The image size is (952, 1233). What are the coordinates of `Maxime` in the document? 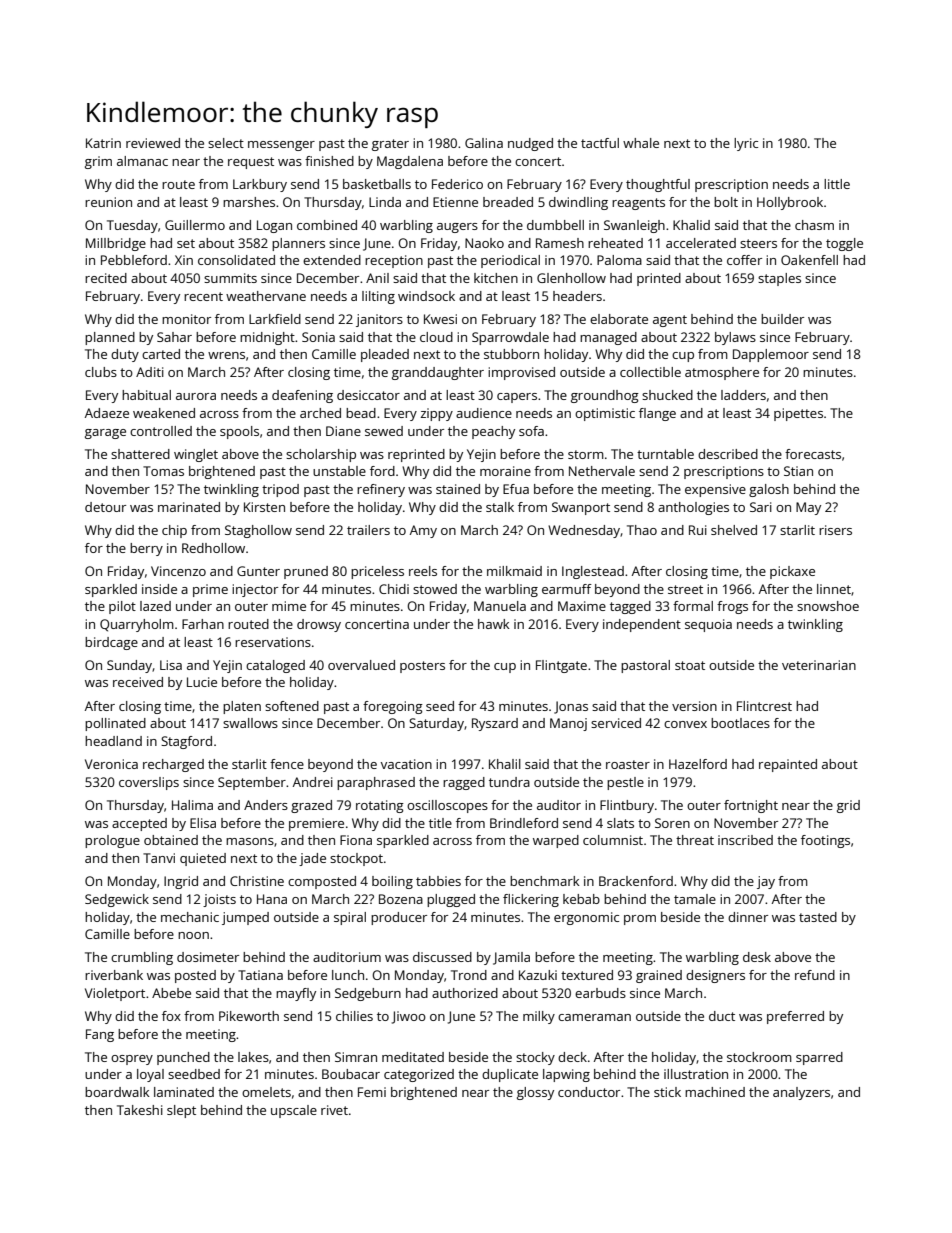 It's located at (582, 606).
